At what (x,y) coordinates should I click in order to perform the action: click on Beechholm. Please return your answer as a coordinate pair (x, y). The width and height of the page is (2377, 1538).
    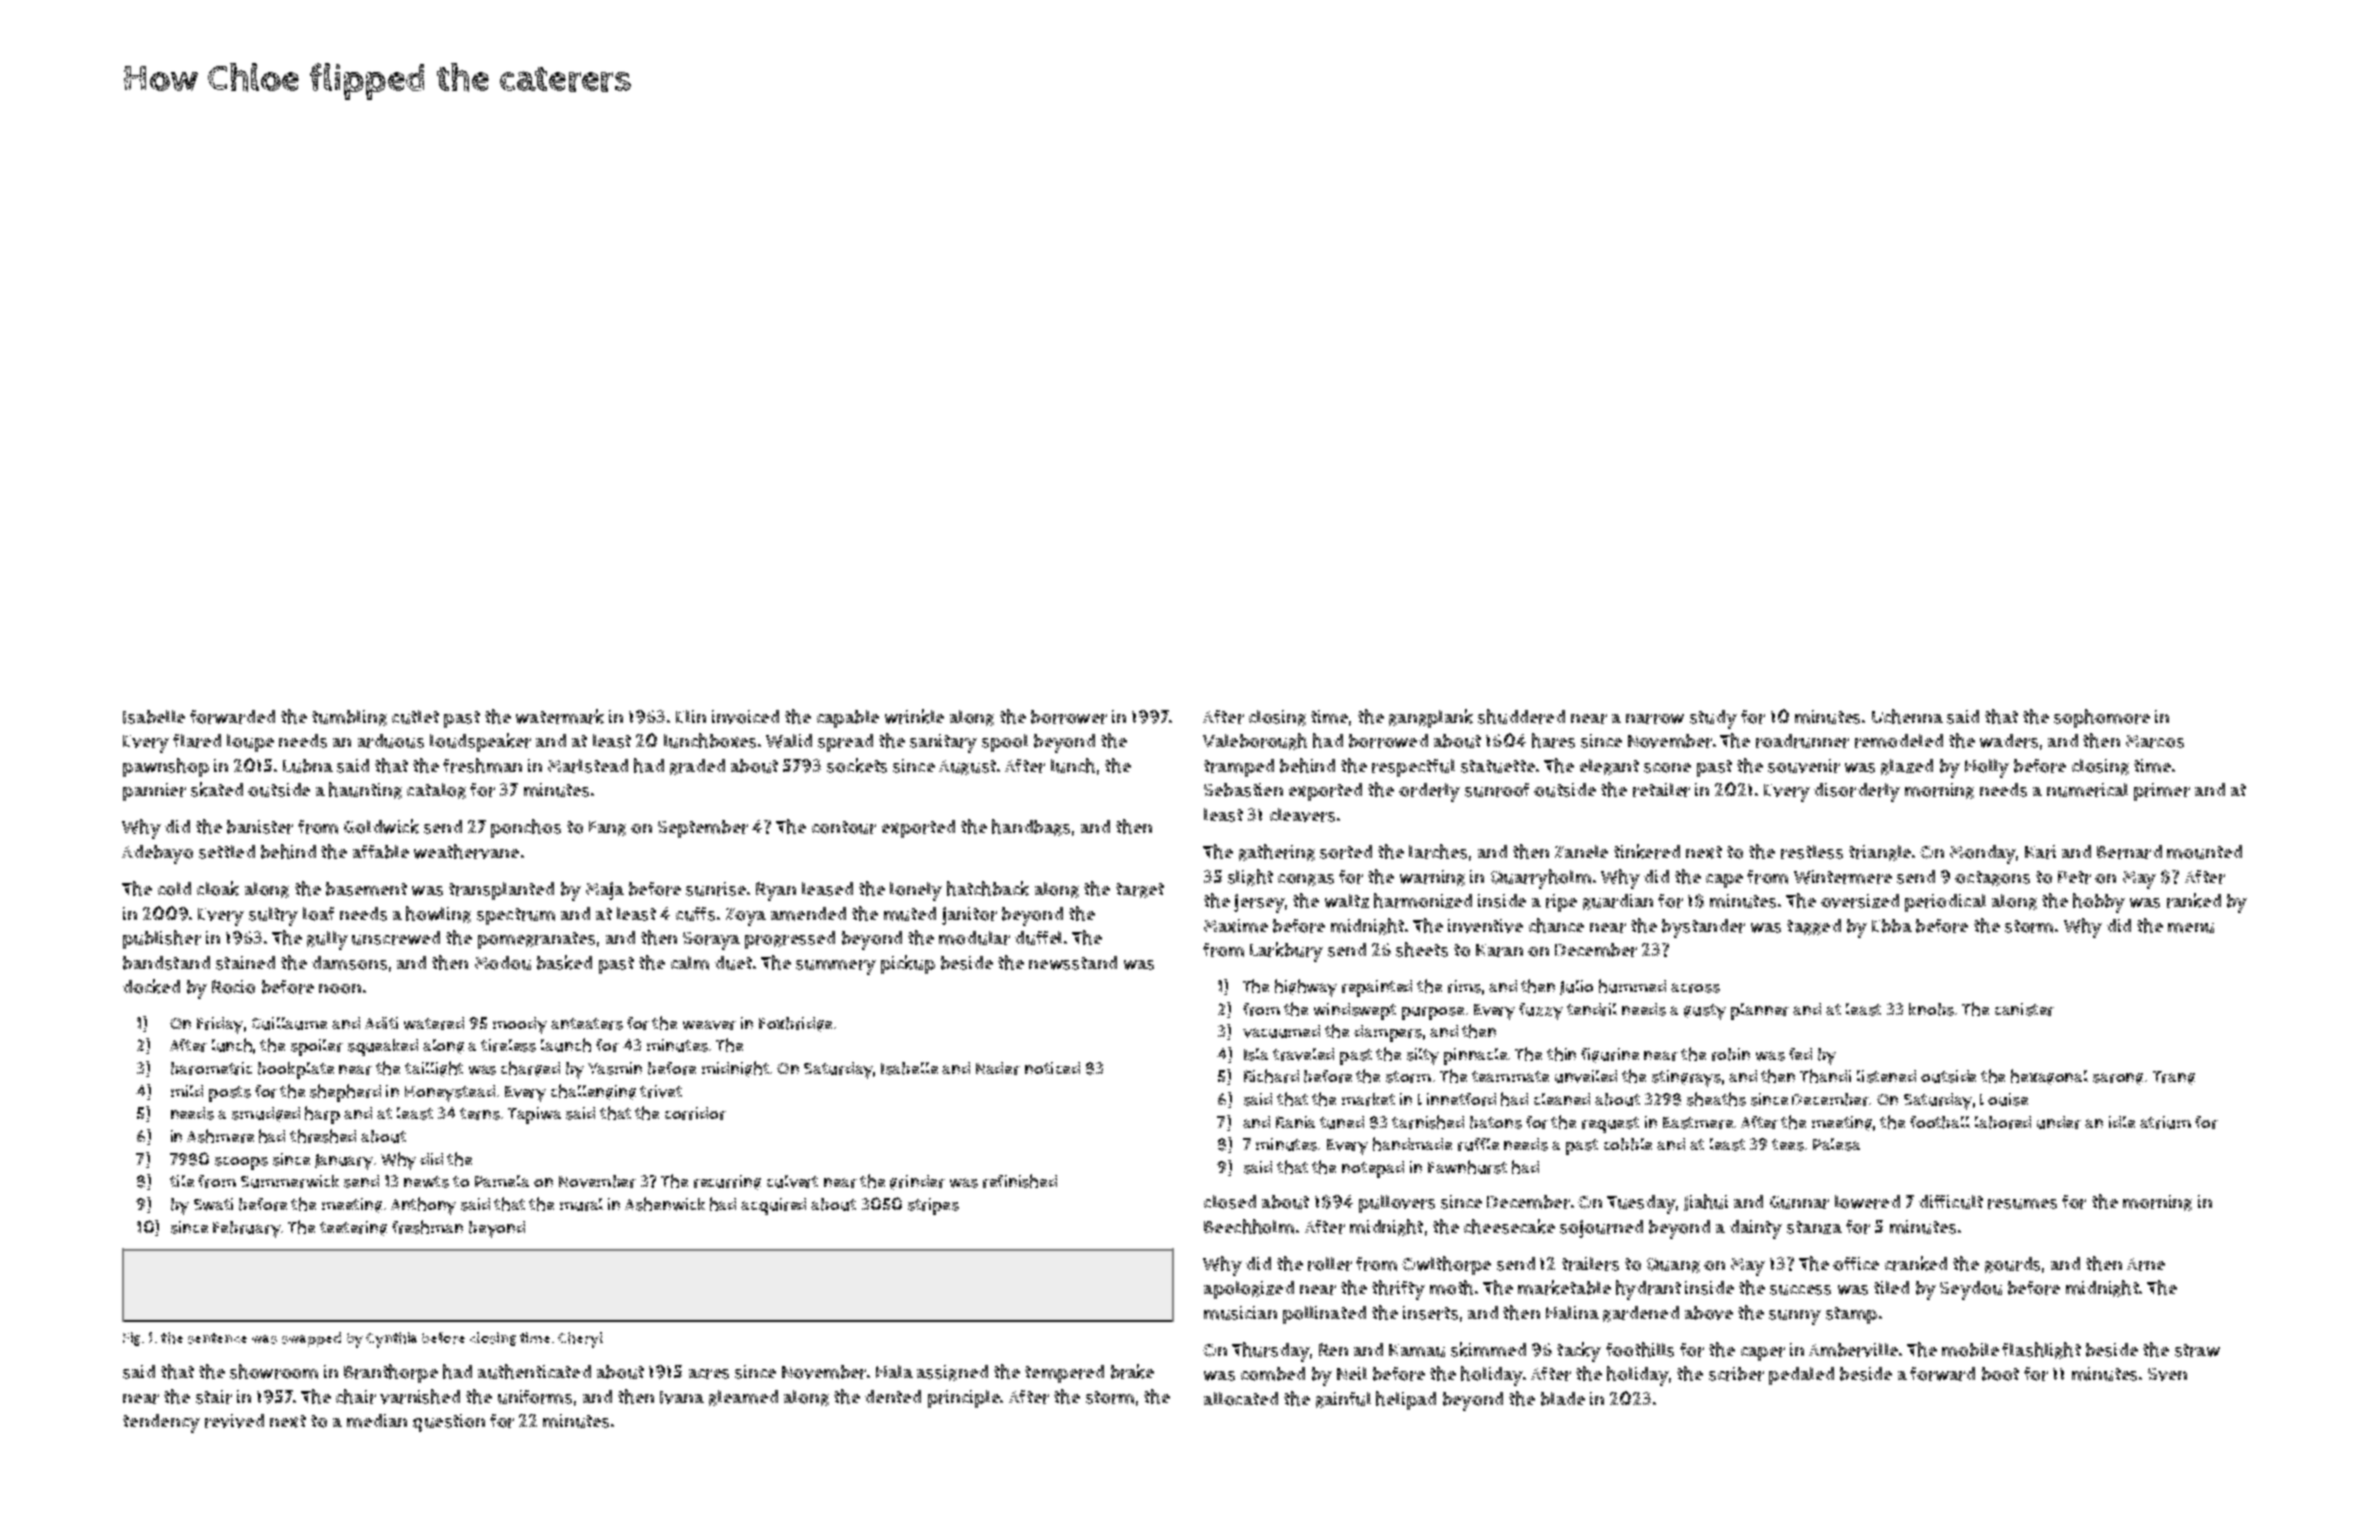
    Looking at the image, I should click on (1249, 1226).
